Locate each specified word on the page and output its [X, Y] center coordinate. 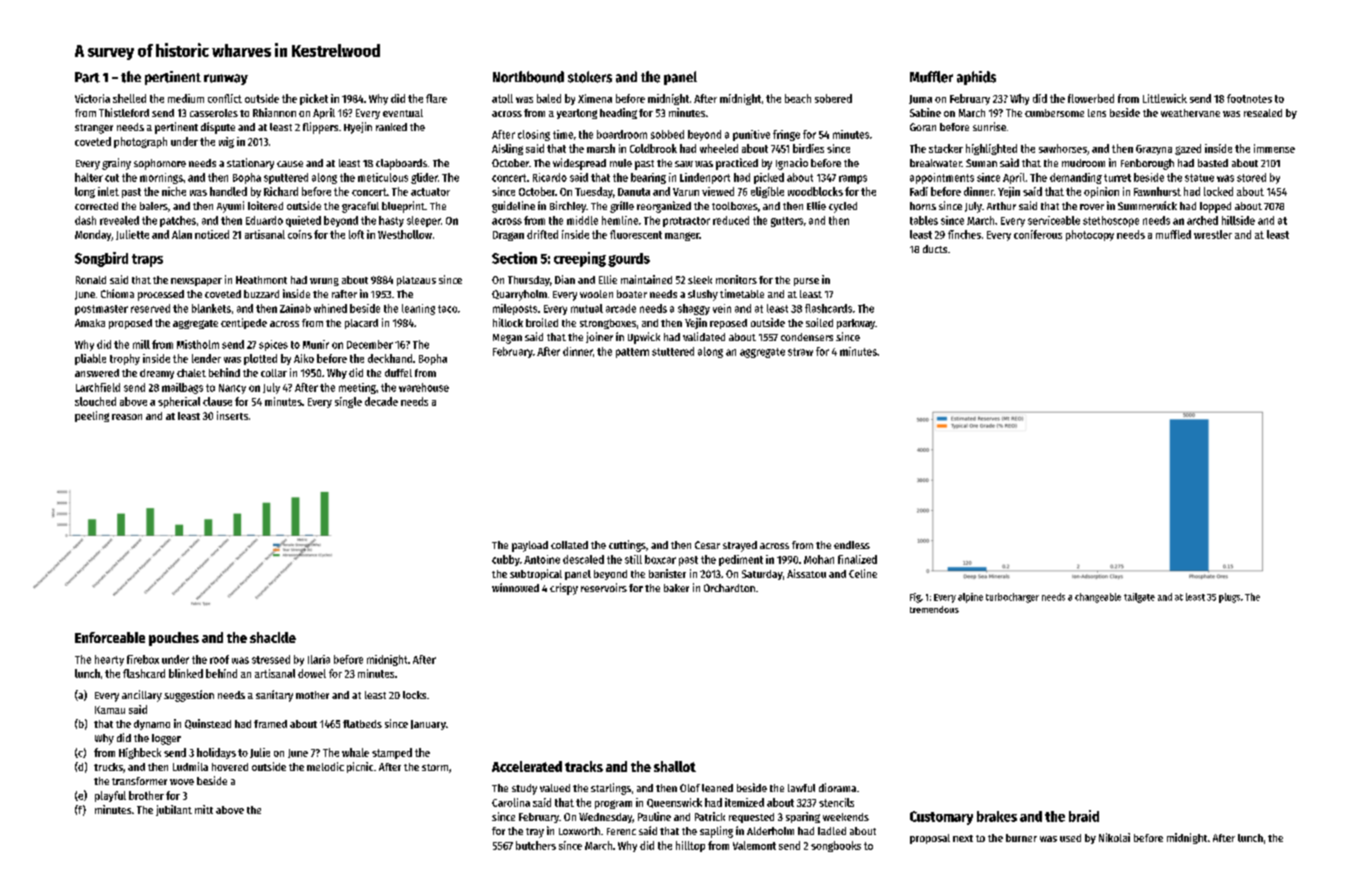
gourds [629, 260]
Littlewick [1165, 98]
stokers [590, 77]
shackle [273, 637]
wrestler [1213, 234]
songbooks [836, 846]
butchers [536, 845]
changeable [1098, 598]
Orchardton [729, 588]
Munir [316, 344]
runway [226, 79]
